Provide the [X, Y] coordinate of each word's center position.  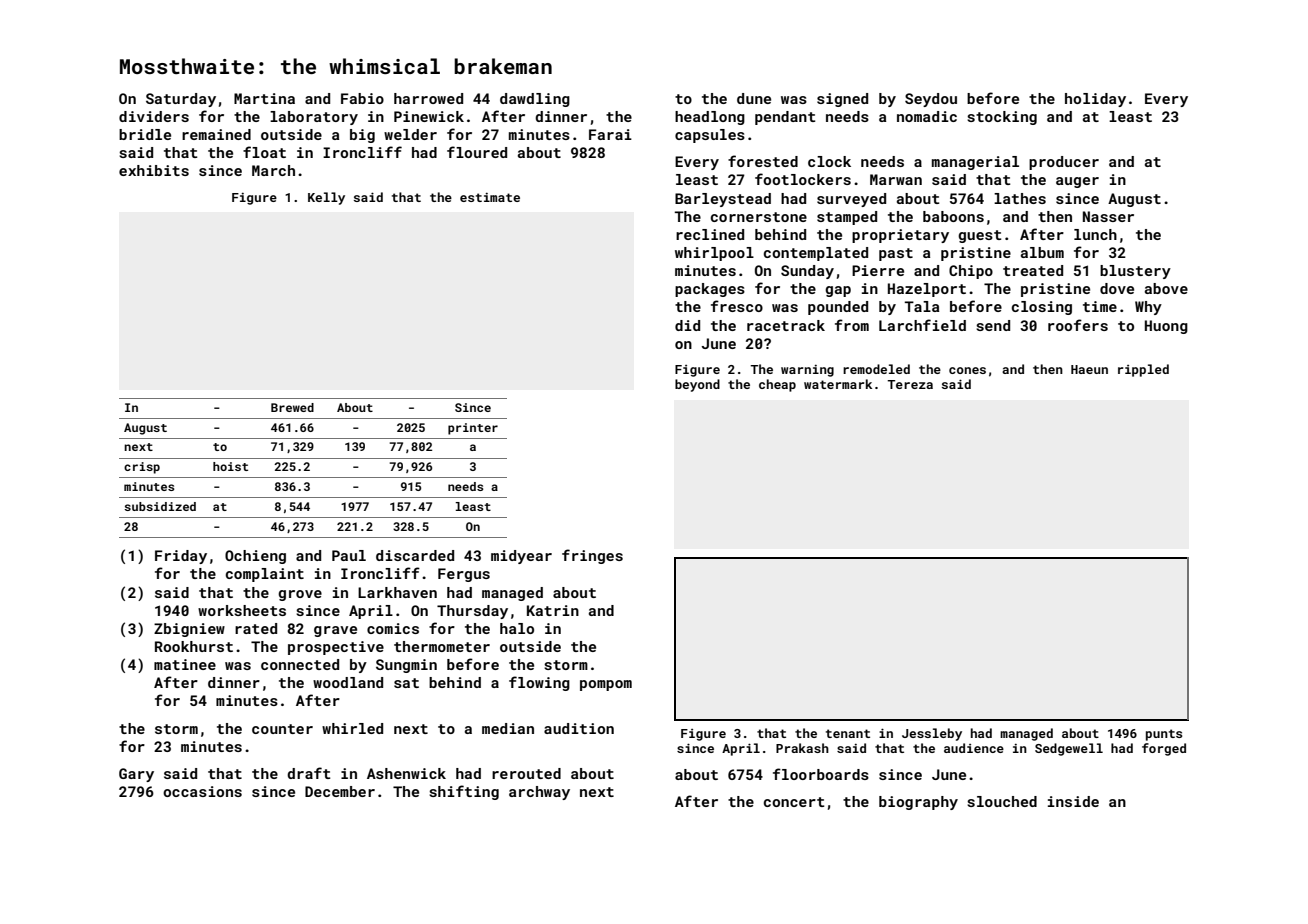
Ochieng [255, 557]
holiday [1095, 100]
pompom [606, 685]
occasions [202, 791]
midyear [521, 557]
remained [216, 134]
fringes [592, 556]
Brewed [292, 407]
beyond [697, 385]
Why [1148, 308]
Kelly [326, 198]
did [687, 325]
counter [282, 729]
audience [974, 748]
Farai [610, 134]
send [993, 325]
